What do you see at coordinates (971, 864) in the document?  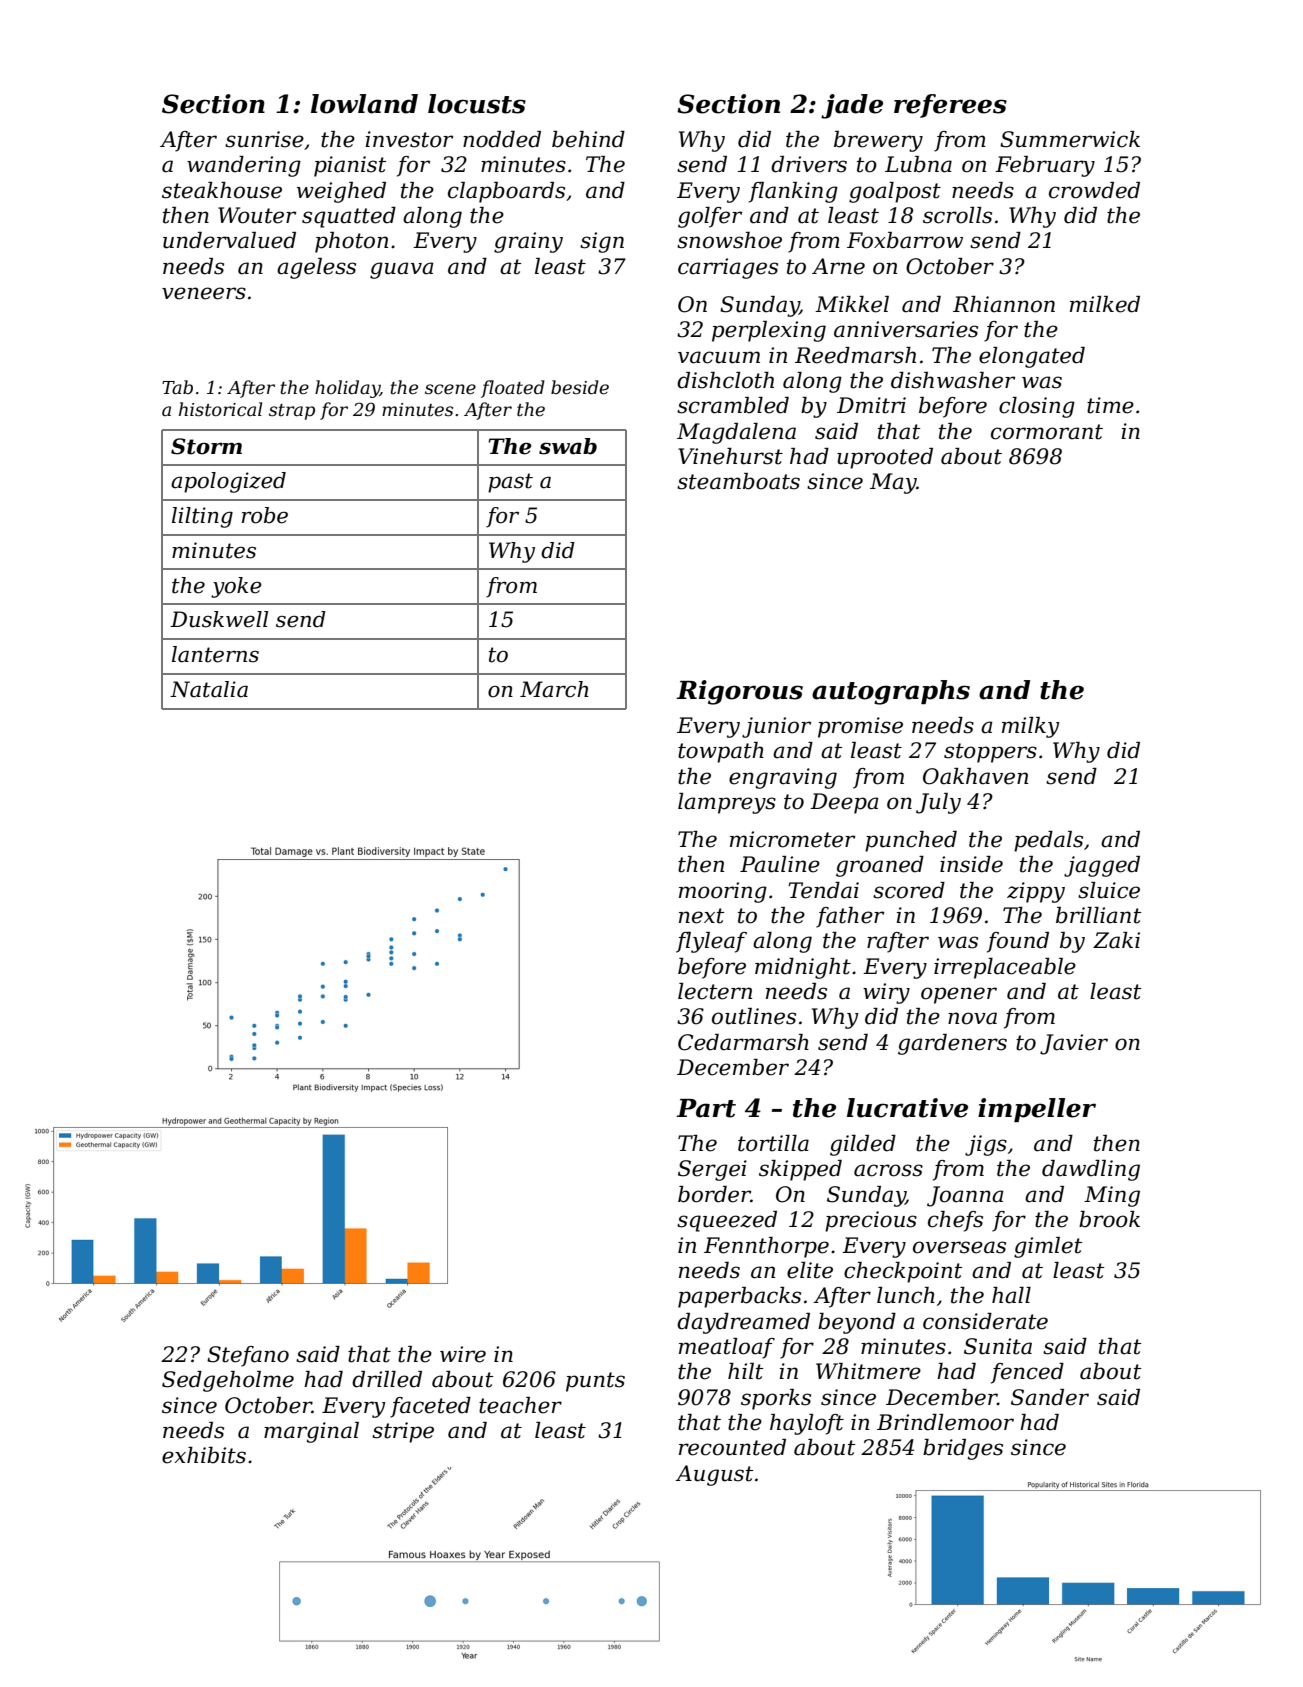 I see `inside` at bounding box center [971, 864].
